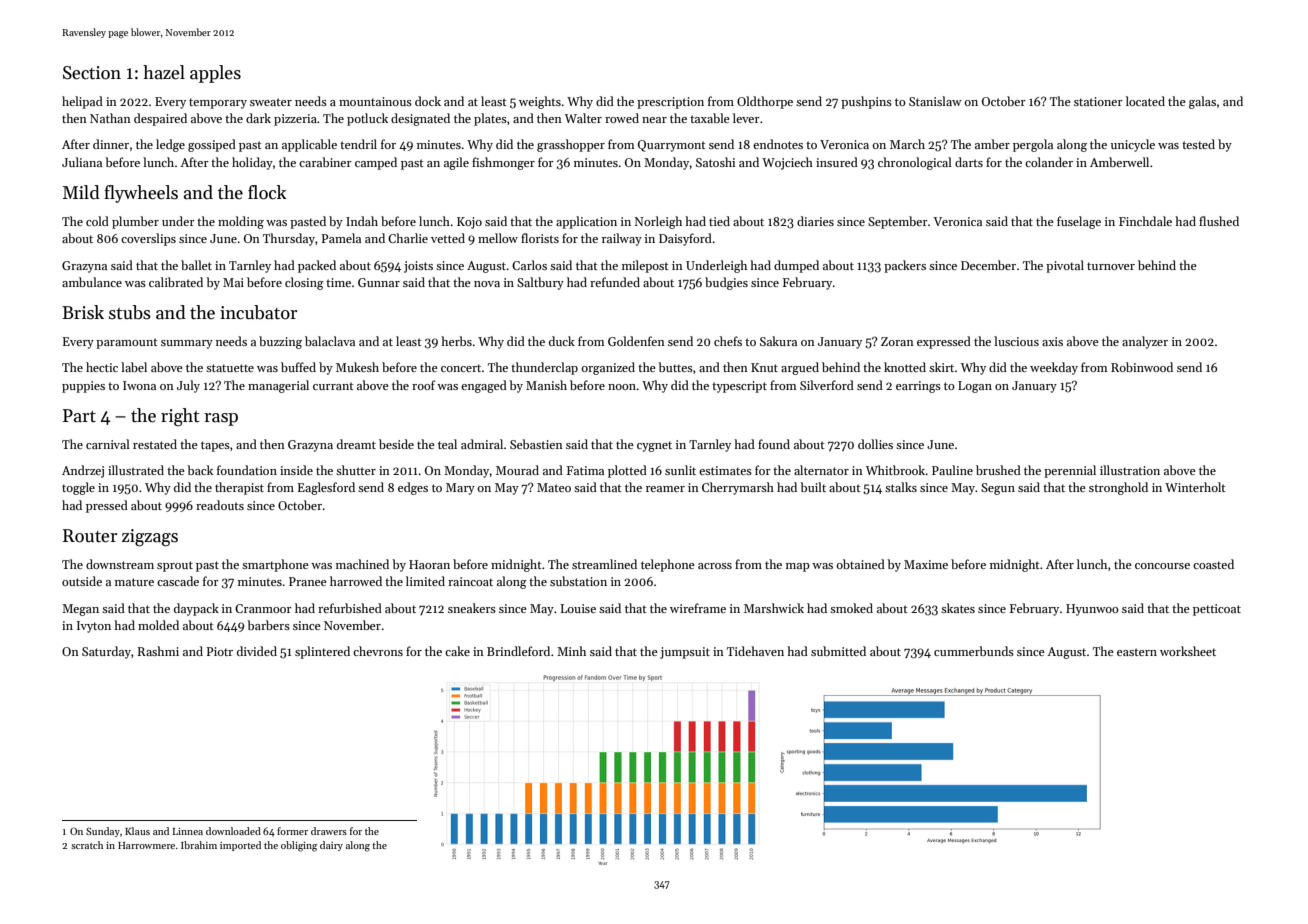 The image size is (1308, 924). I want to click on Stanislaw, so click(935, 101).
